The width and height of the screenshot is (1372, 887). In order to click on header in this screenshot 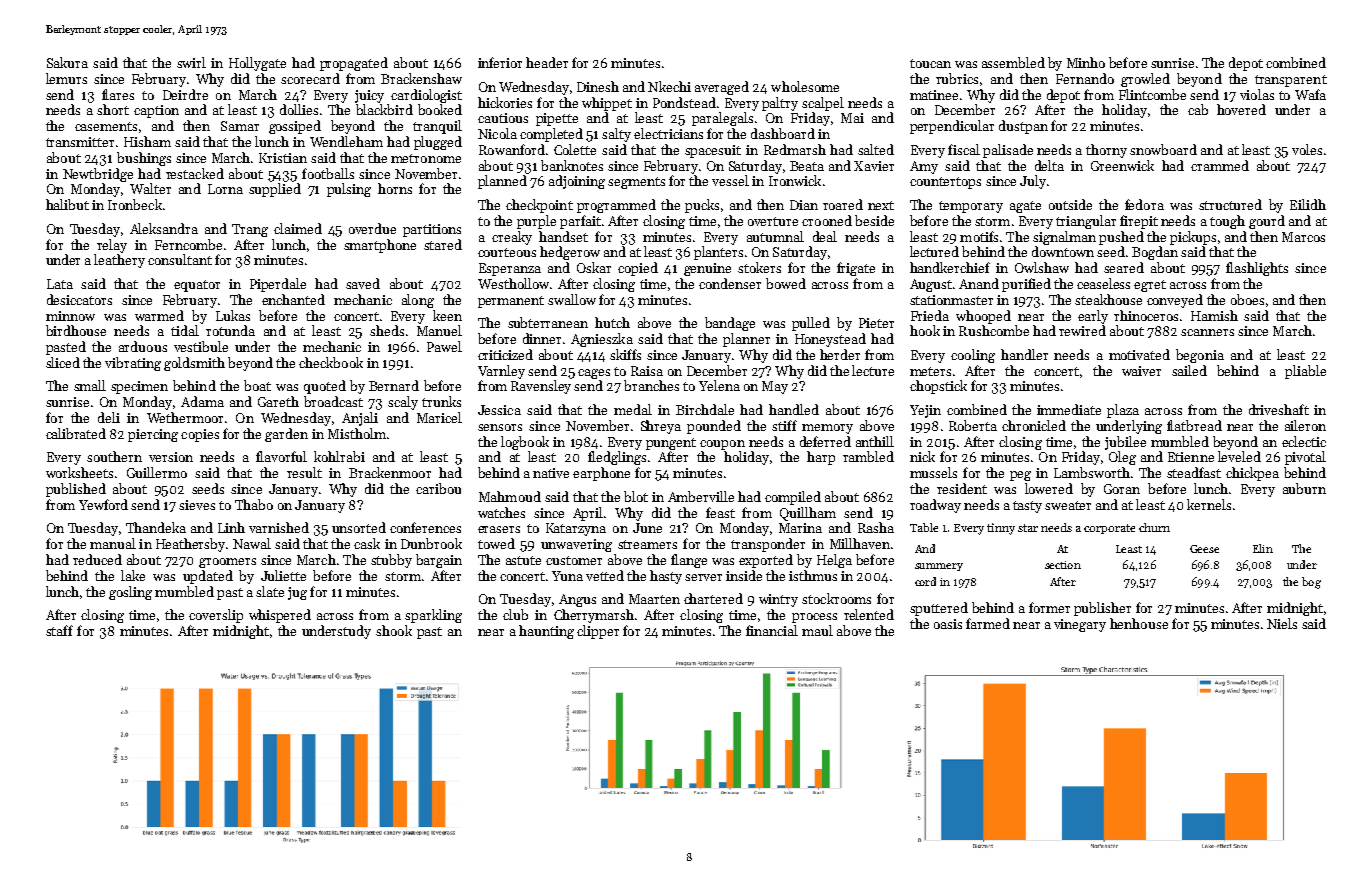, I will do `click(547, 62)`.
